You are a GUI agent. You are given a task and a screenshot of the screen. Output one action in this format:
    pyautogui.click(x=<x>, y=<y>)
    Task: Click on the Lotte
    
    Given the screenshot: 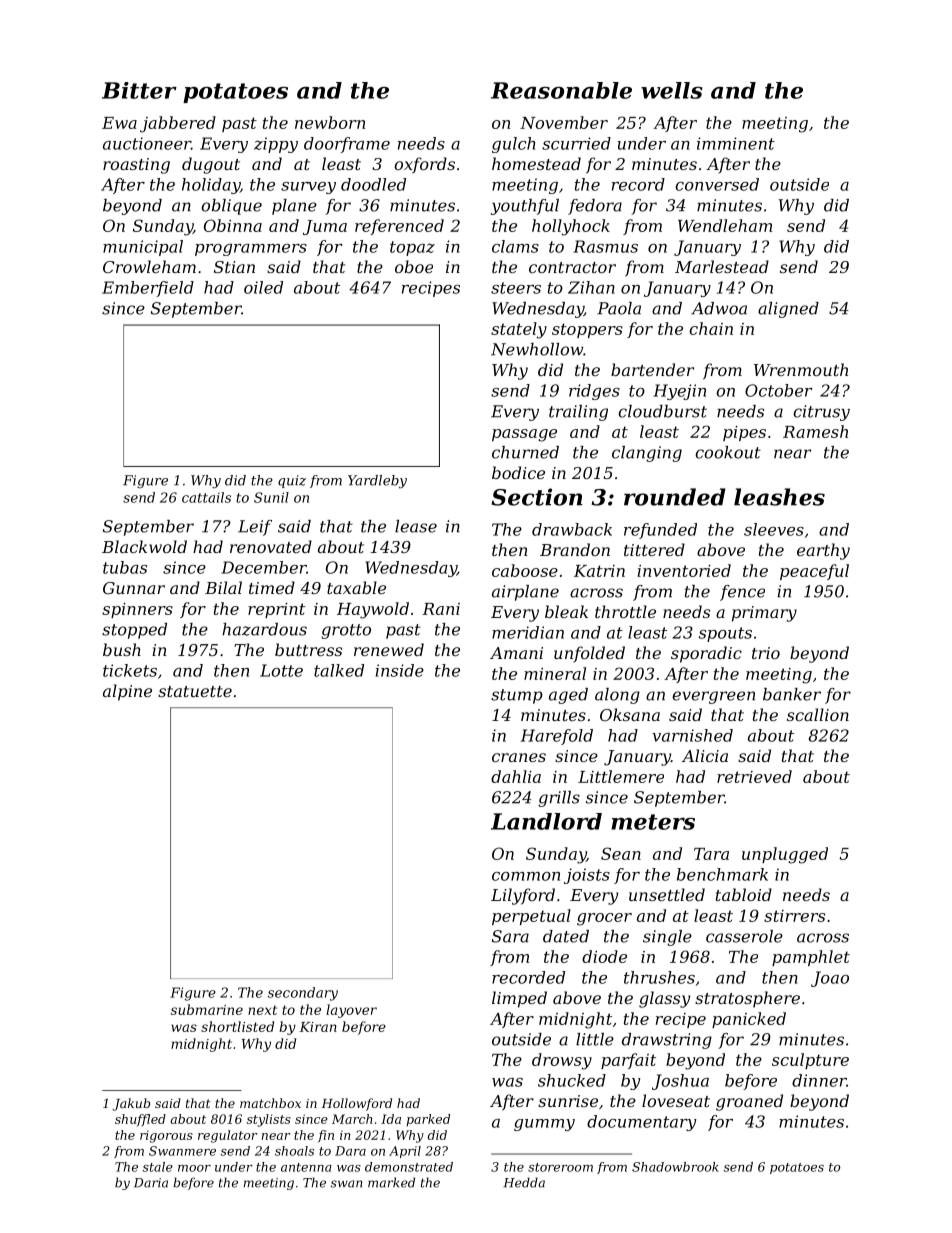 What is the action you would take?
    pyautogui.click(x=281, y=670)
